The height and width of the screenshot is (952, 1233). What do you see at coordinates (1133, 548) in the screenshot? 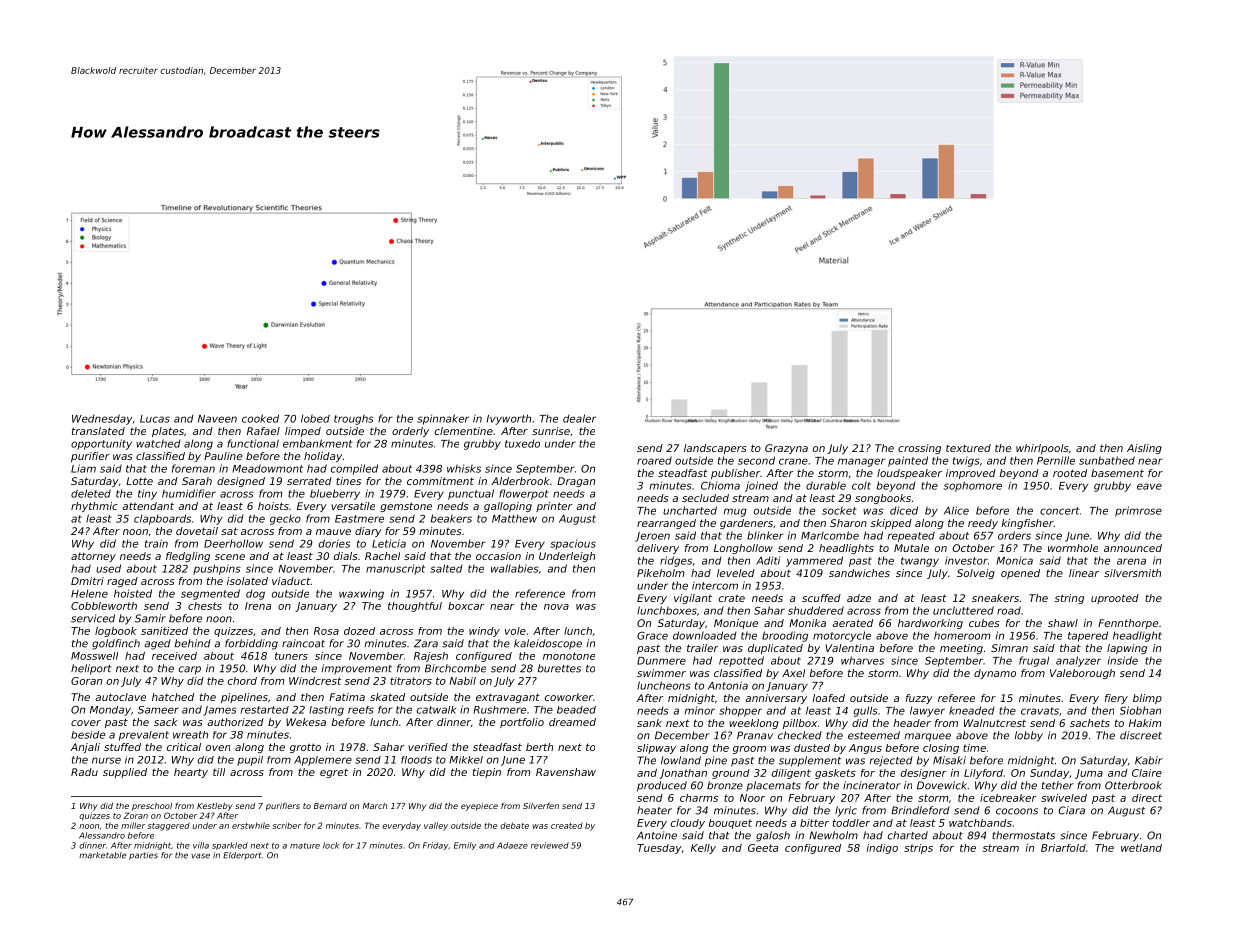
I see `announced` at bounding box center [1133, 548].
